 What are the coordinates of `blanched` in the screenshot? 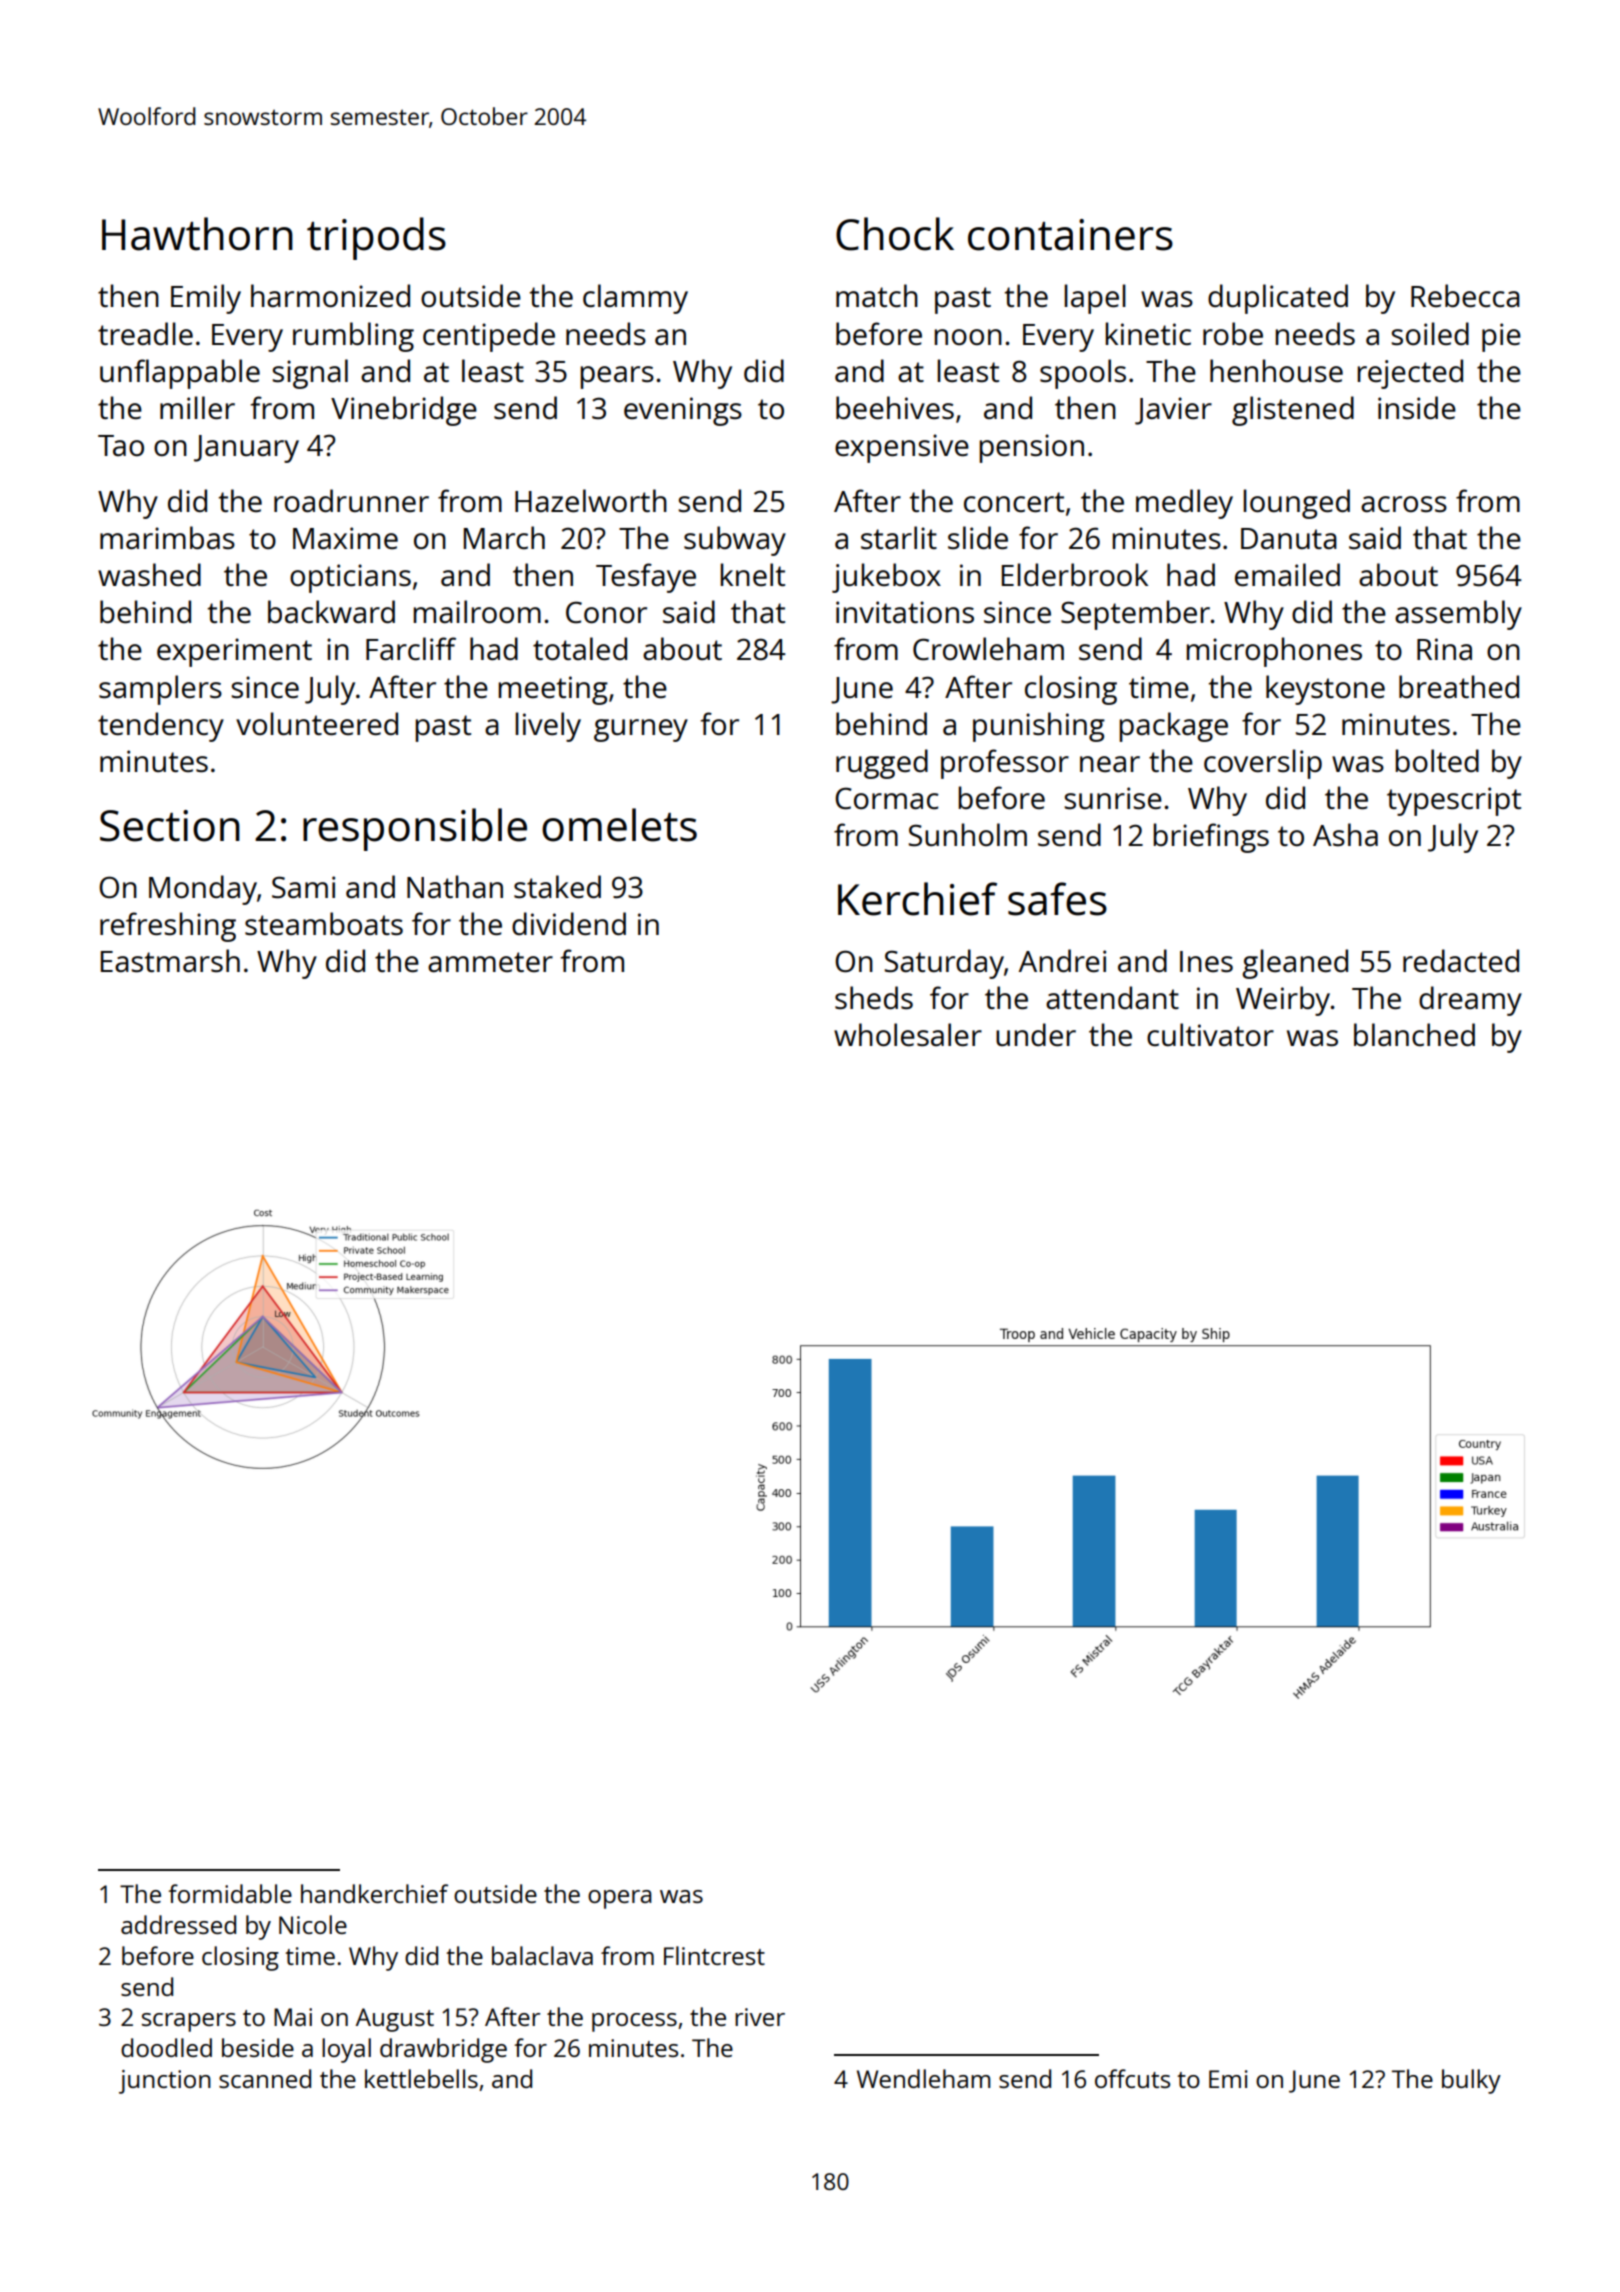 It's located at (1414, 1035).
